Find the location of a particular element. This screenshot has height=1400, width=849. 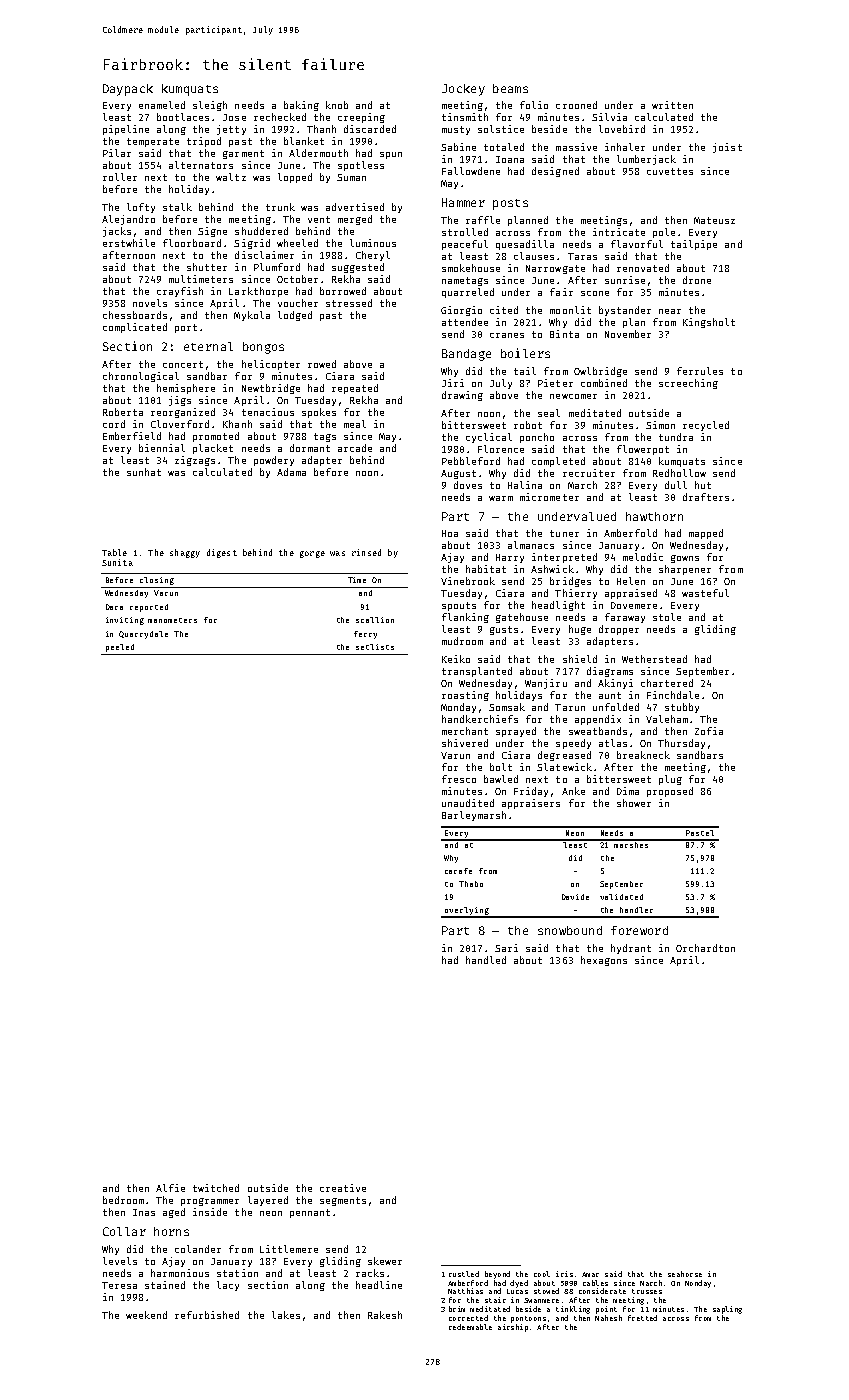

lakes is located at coordinates (286, 1315).
